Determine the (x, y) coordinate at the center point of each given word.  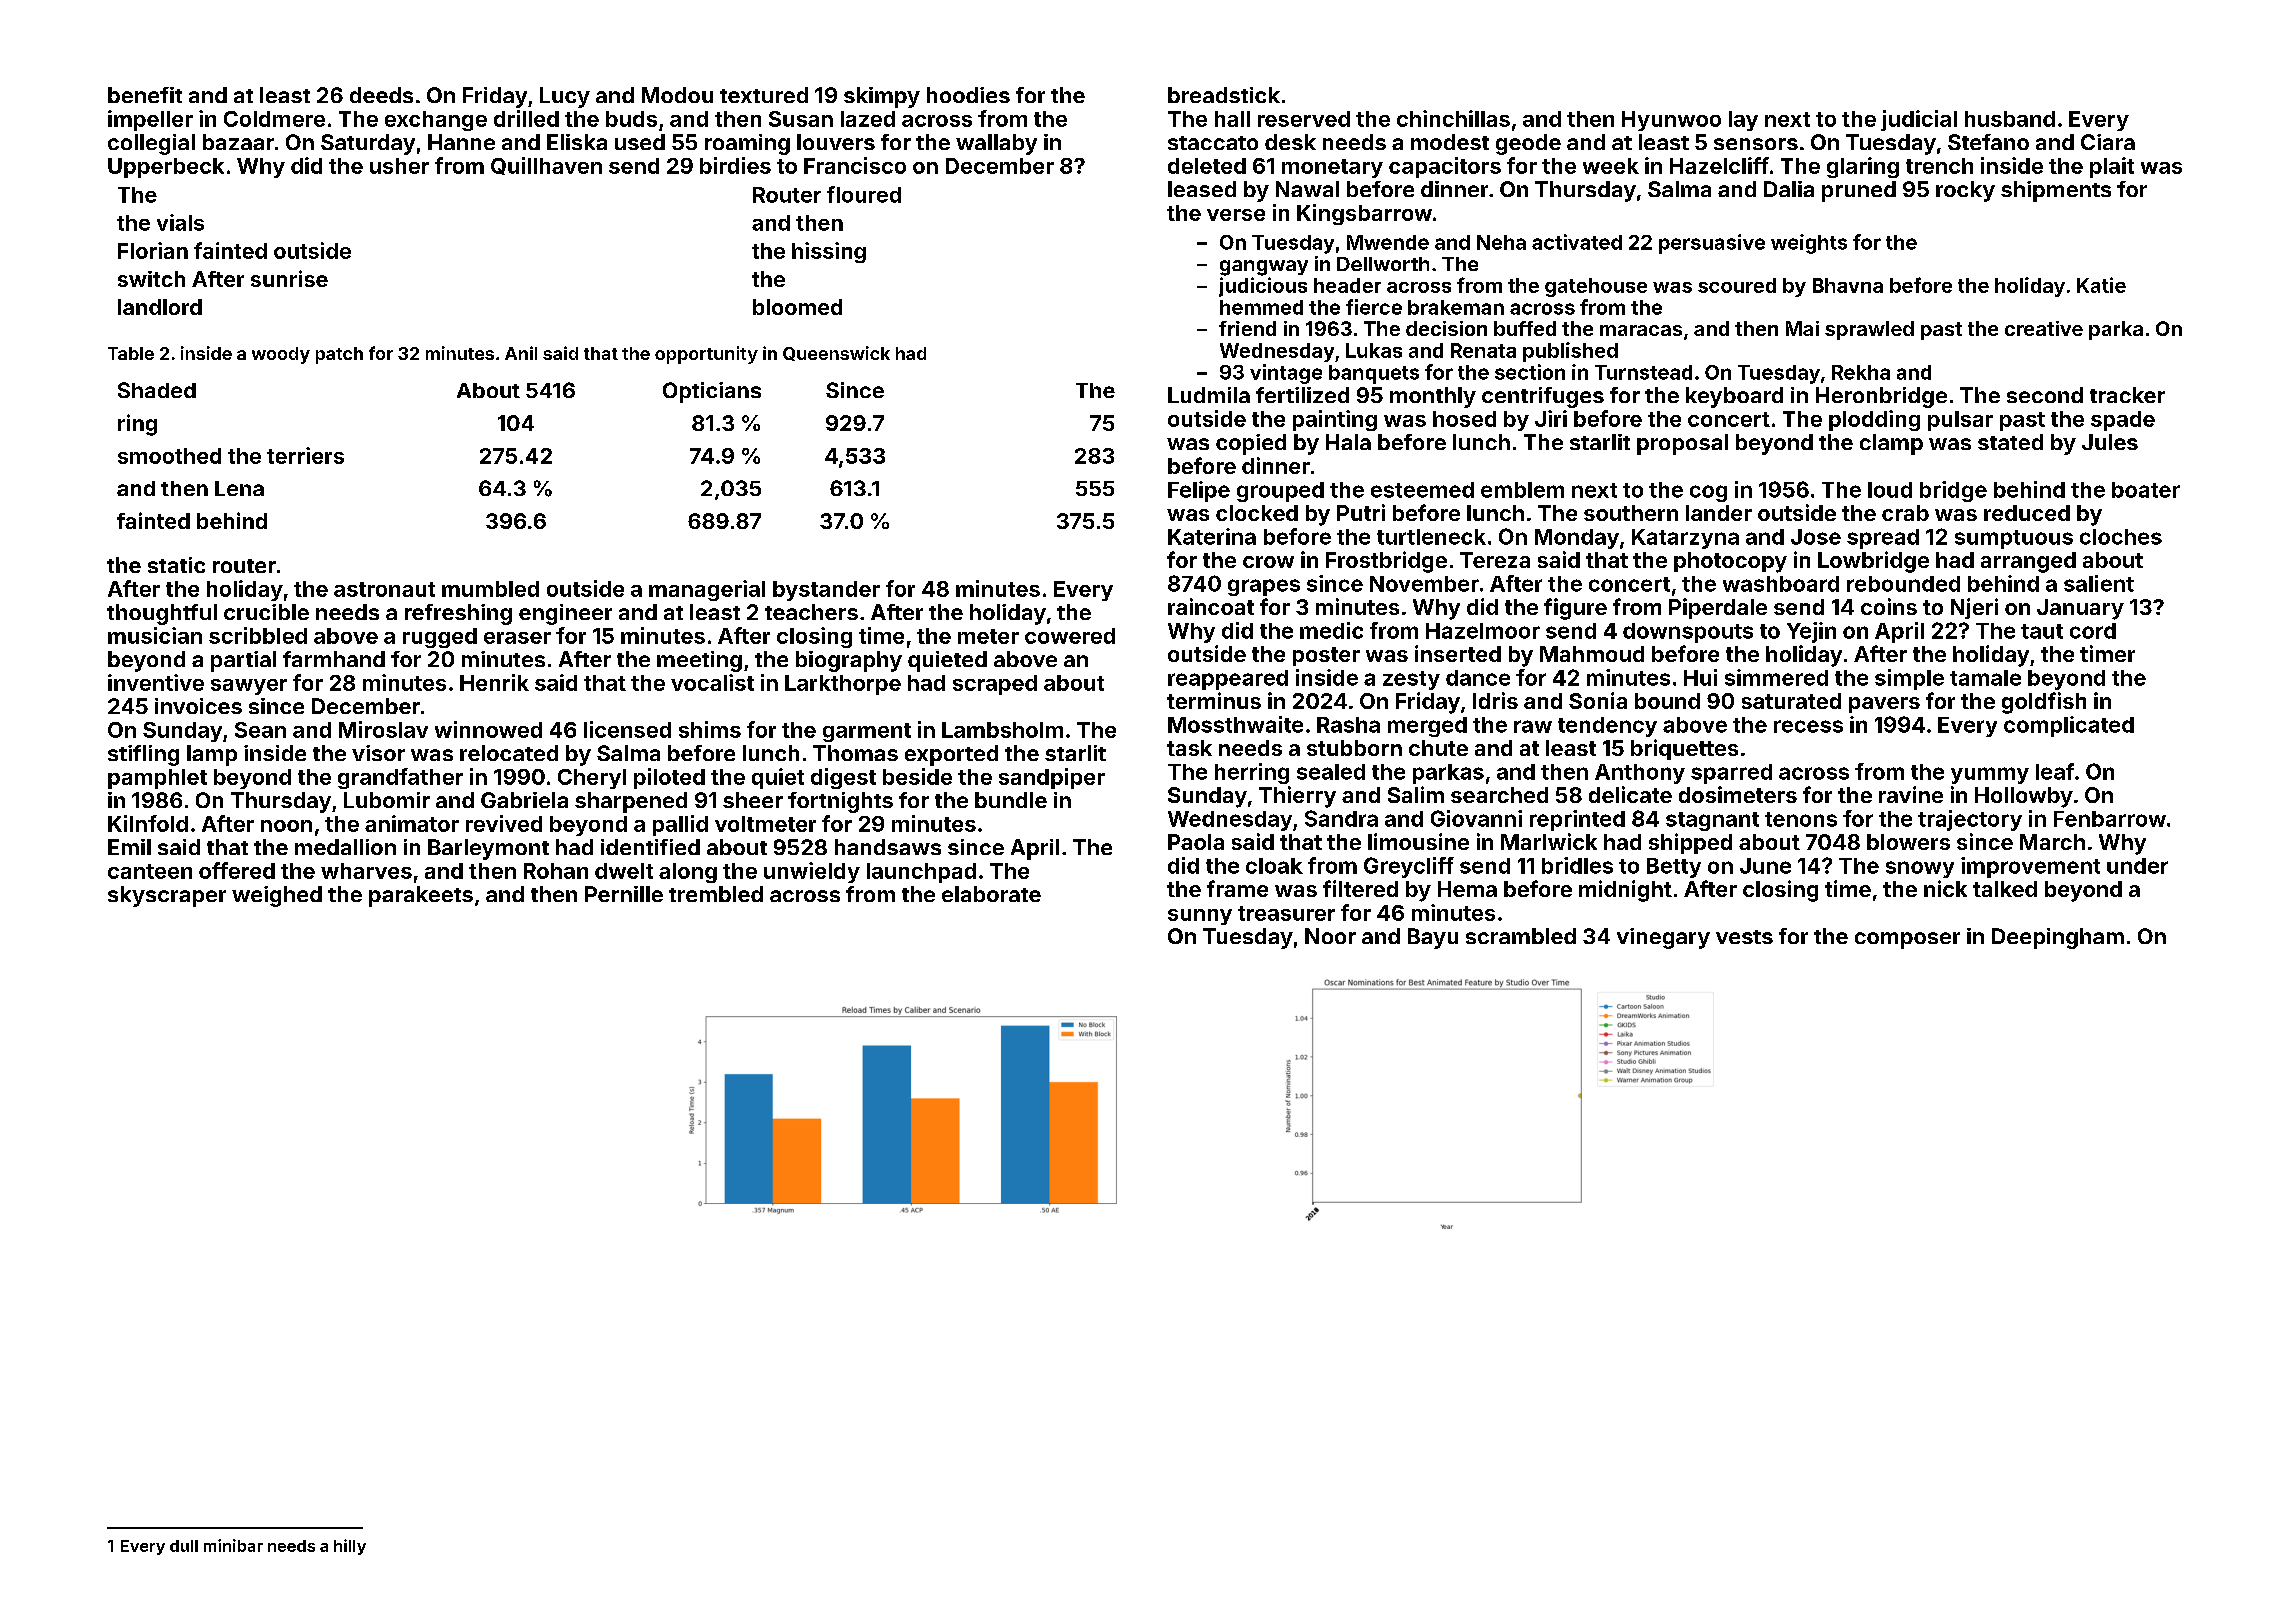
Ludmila (1209, 395)
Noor (1330, 936)
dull (184, 1546)
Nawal (1307, 189)
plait (2112, 167)
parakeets (421, 896)
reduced (2027, 513)
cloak (1274, 866)
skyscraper (167, 896)
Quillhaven (546, 166)
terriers (305, 455)
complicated (2069, 726)
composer (1907, 940)
